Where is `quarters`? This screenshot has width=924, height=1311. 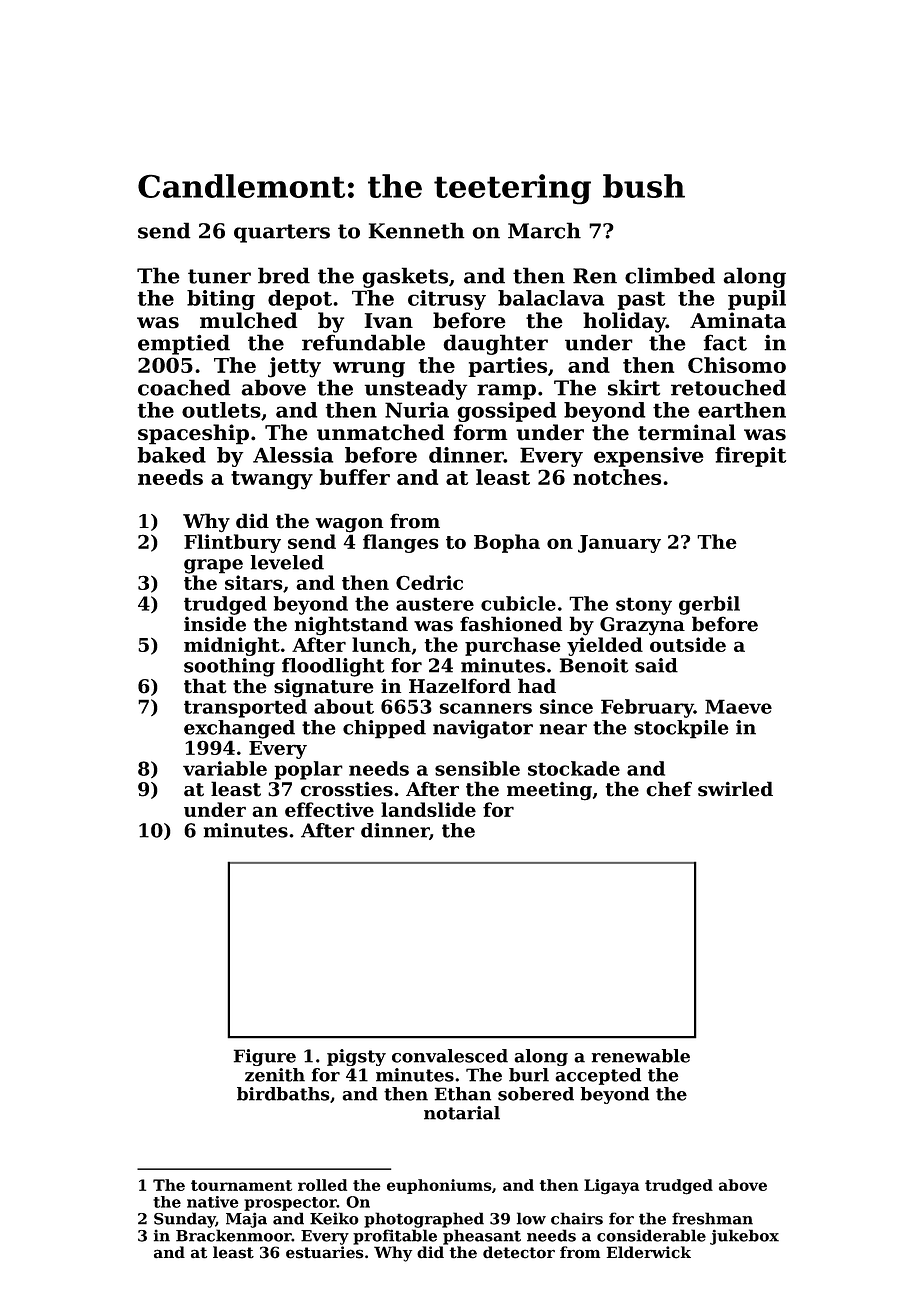 quarters is located at coordinates (282, 233).
